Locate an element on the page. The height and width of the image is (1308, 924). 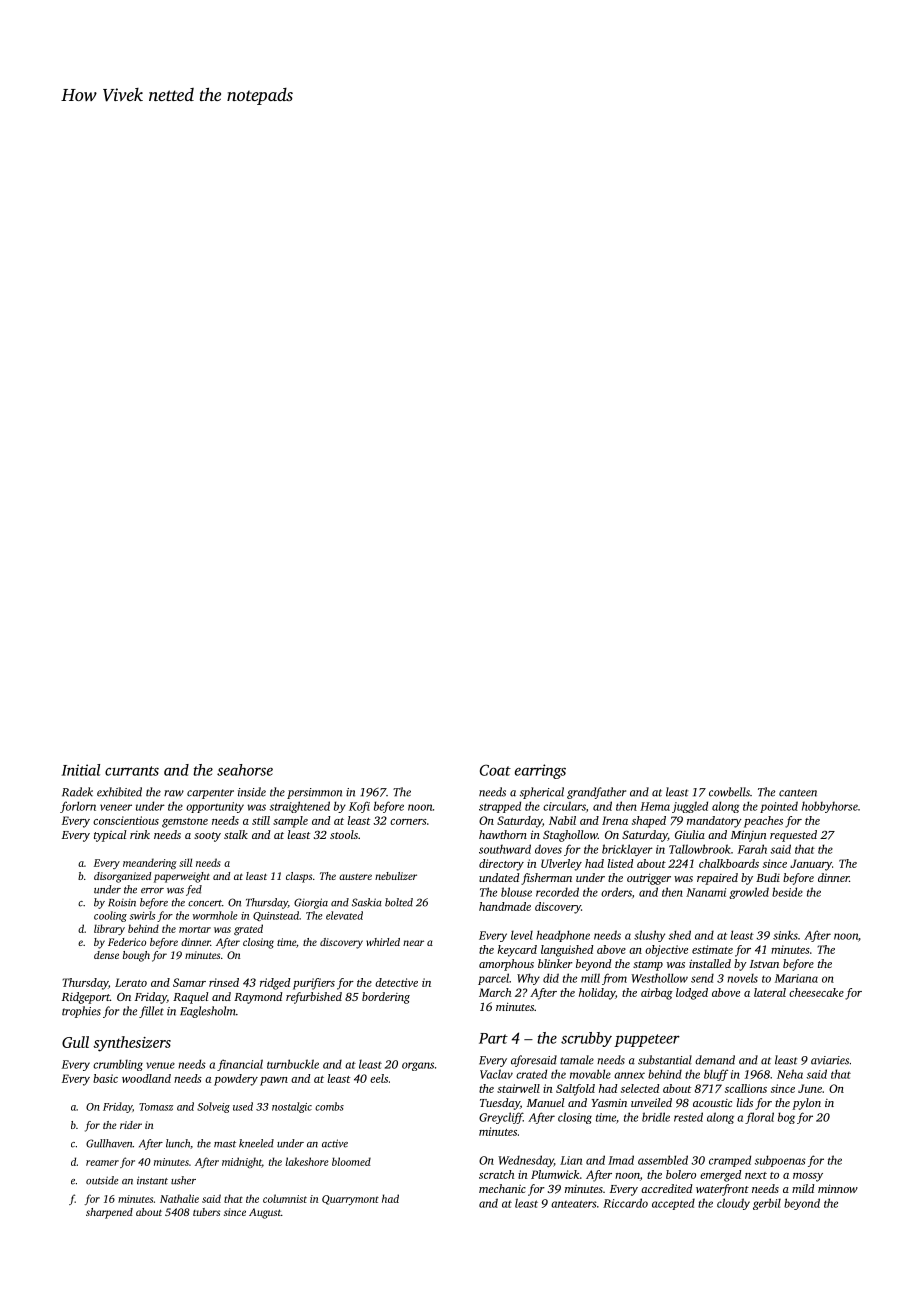
level is located at coordinates (522, 935).
